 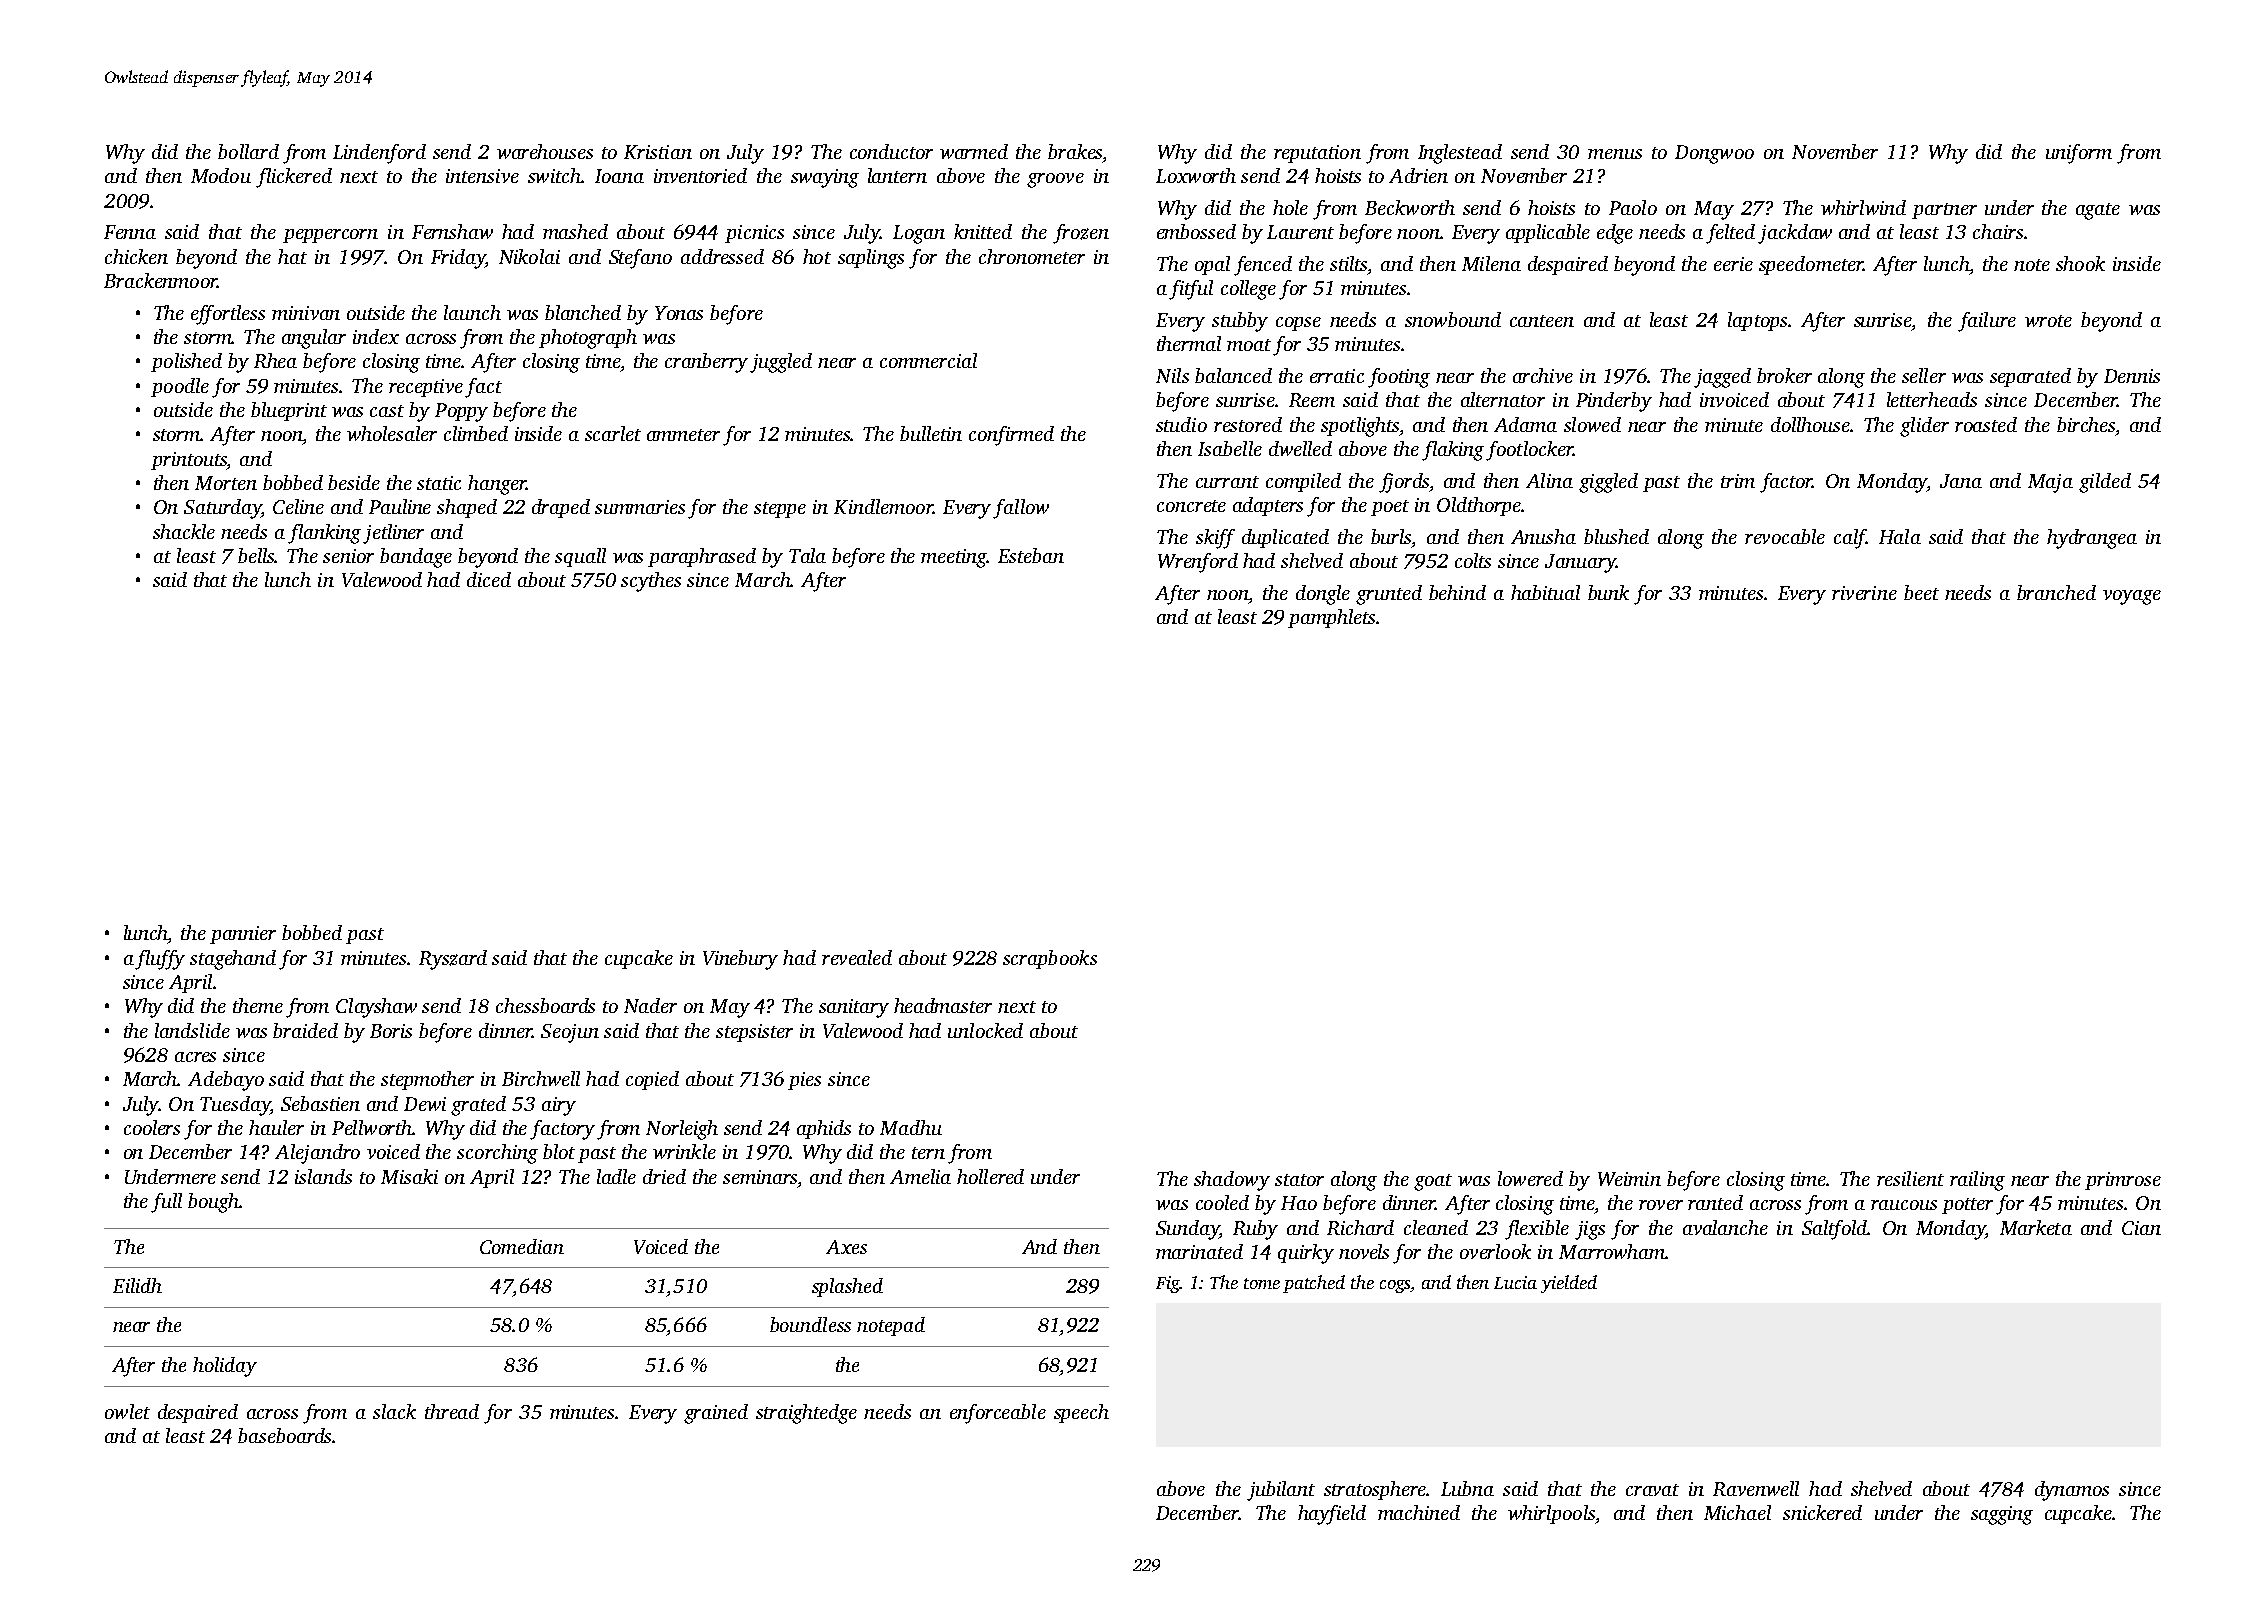 What do you see at coordinates (1910, 1178) in the screenshot?
I see `resilient` at bounding box center [1910, 1178].
